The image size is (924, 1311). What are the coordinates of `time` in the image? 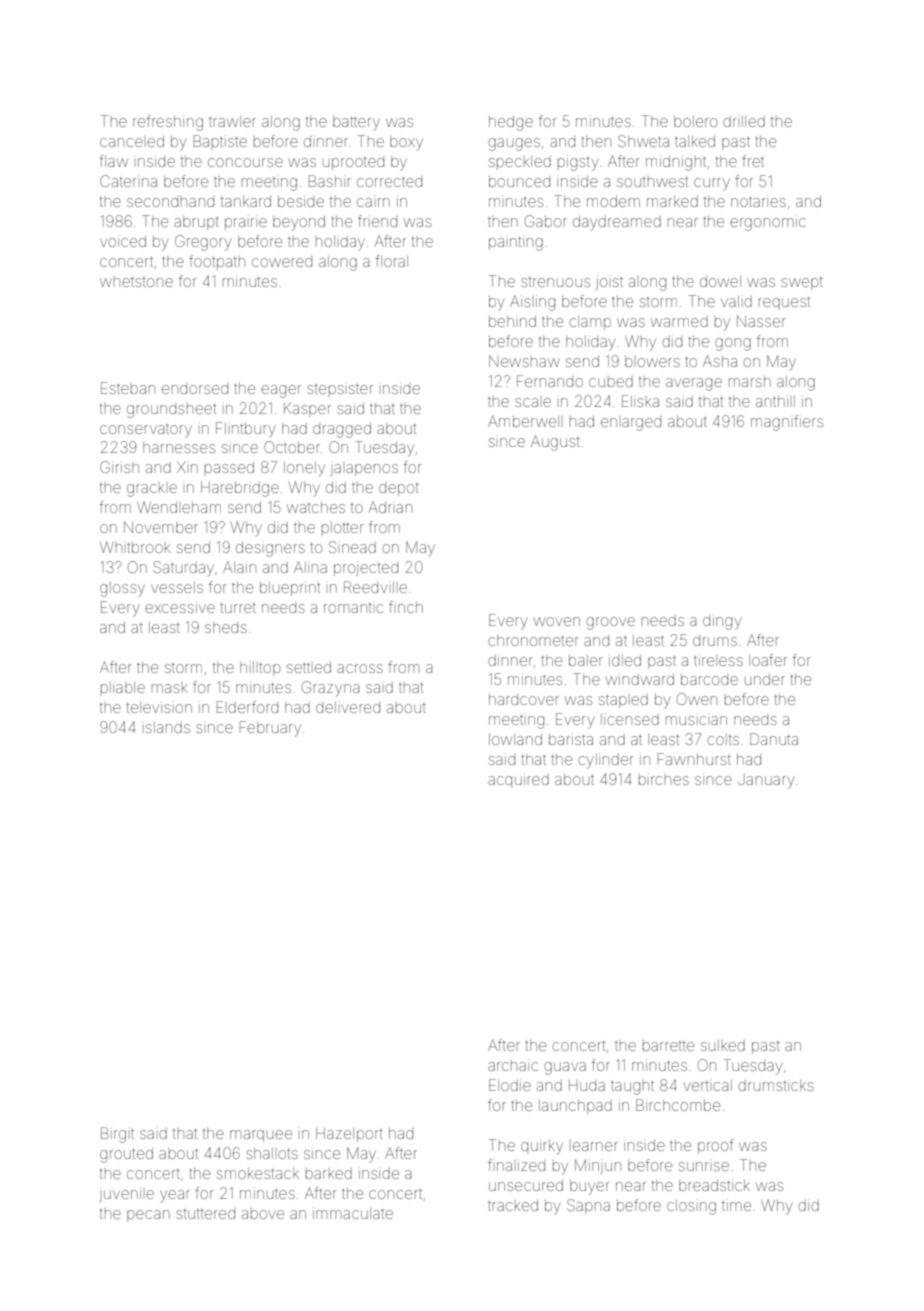 It's located at (736, 1206).
